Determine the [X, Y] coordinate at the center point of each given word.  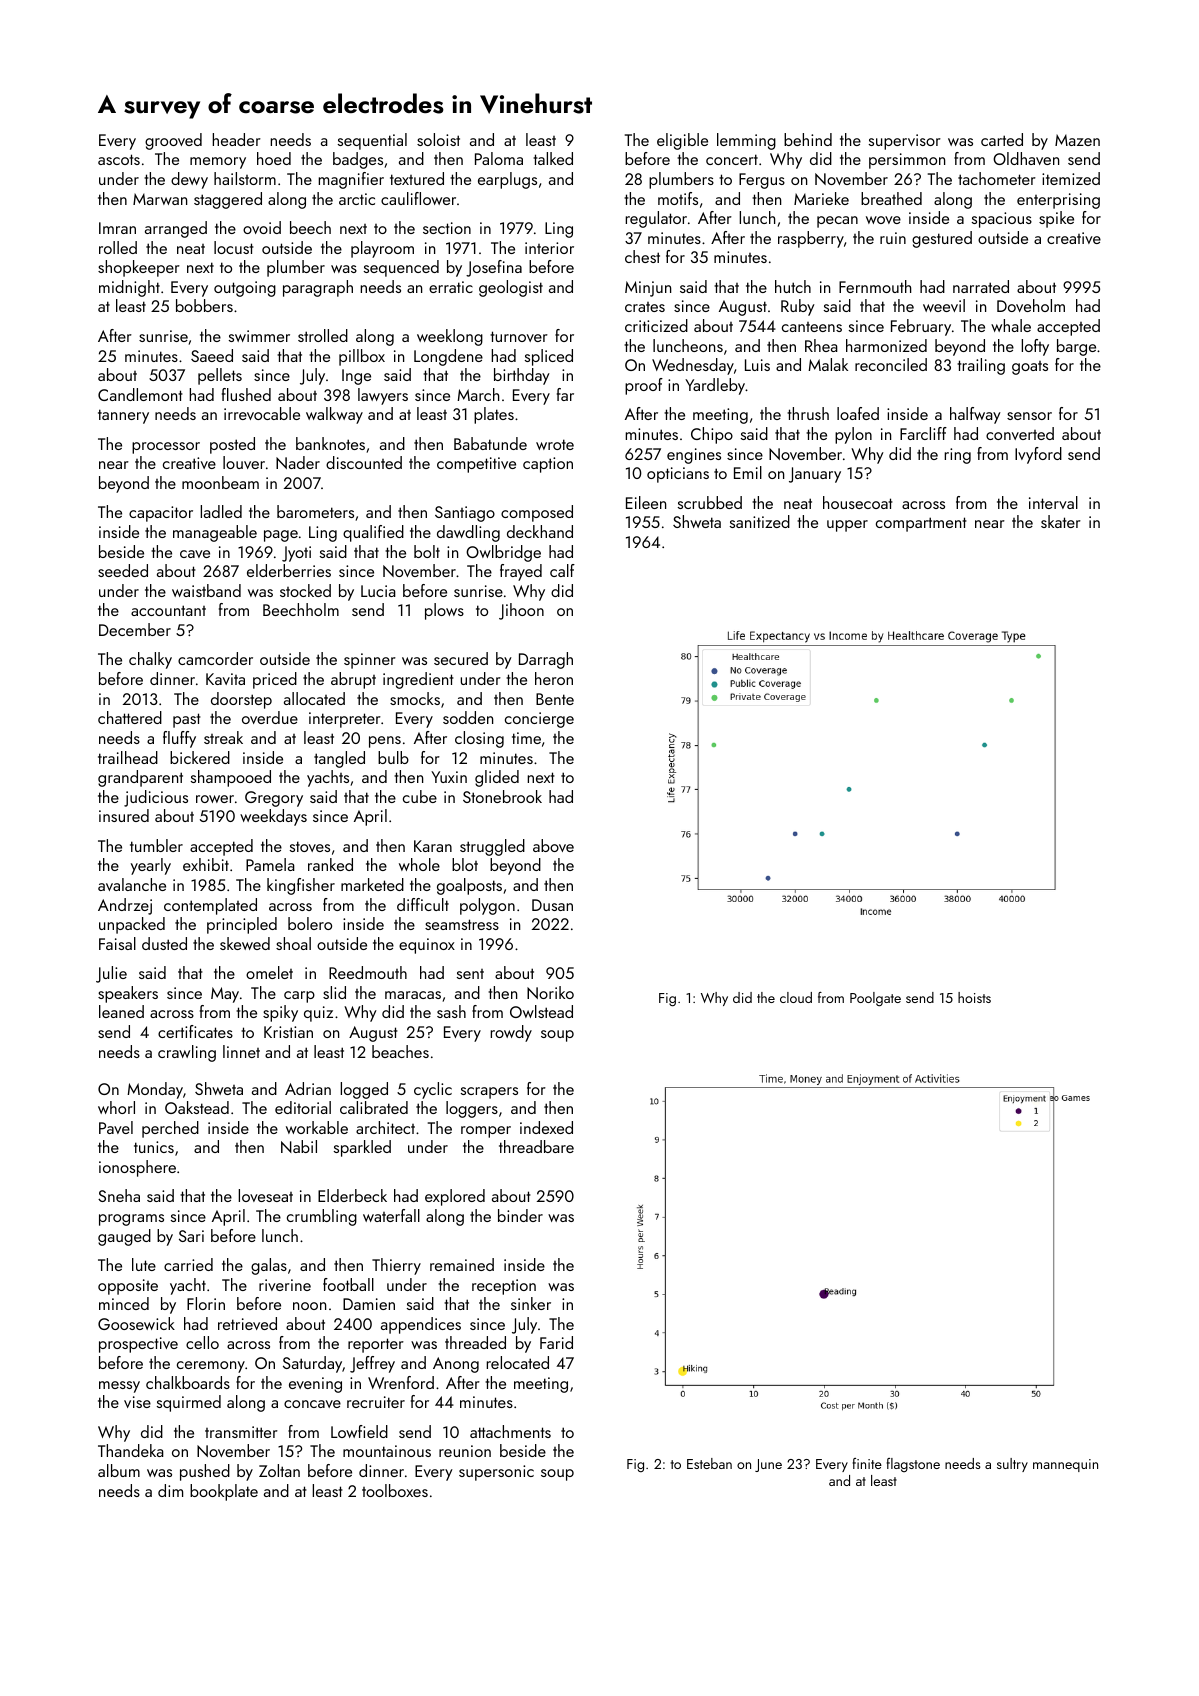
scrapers [489, 1093]
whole [419, 864]
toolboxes [395, 1490]
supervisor [905, 142]
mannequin [1065, 1465]
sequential [372, 141]
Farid [556, 1342]
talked [553, 158]
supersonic [496, 1473]
